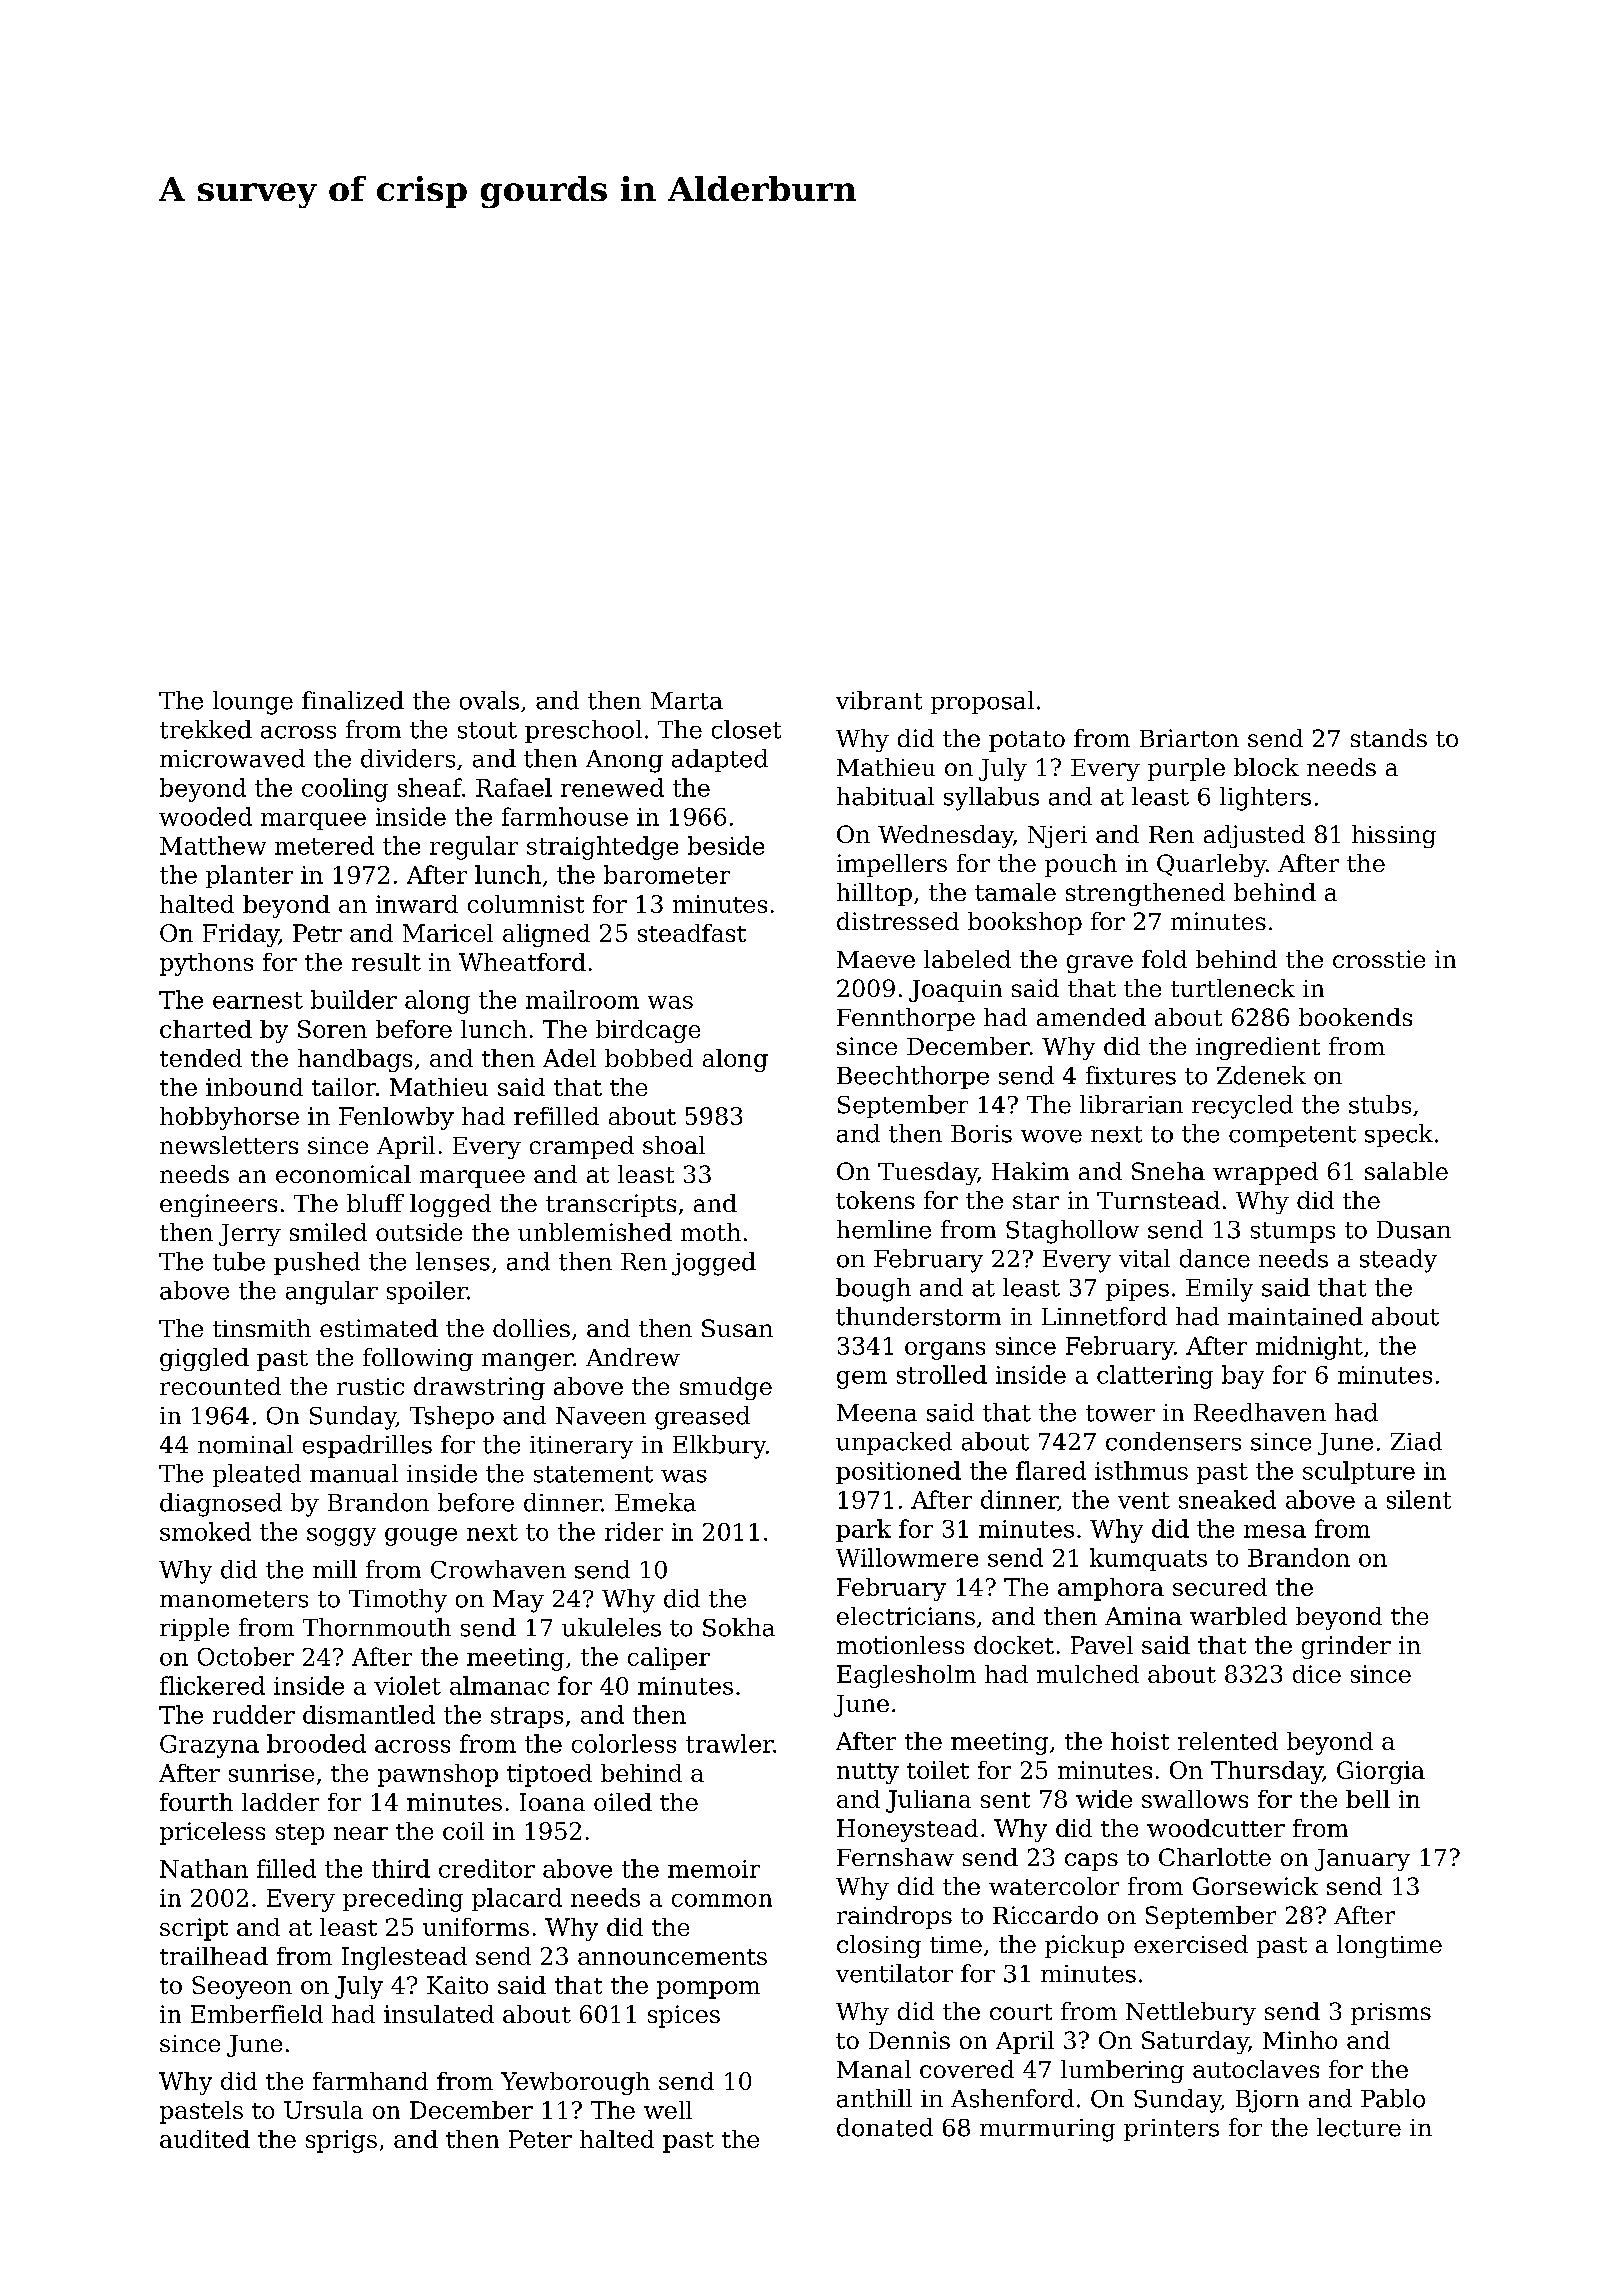  What do you see at coordinates (1398, 1261) in the screenshot?
I see `steady` at bounding box center [1398, 1261].
